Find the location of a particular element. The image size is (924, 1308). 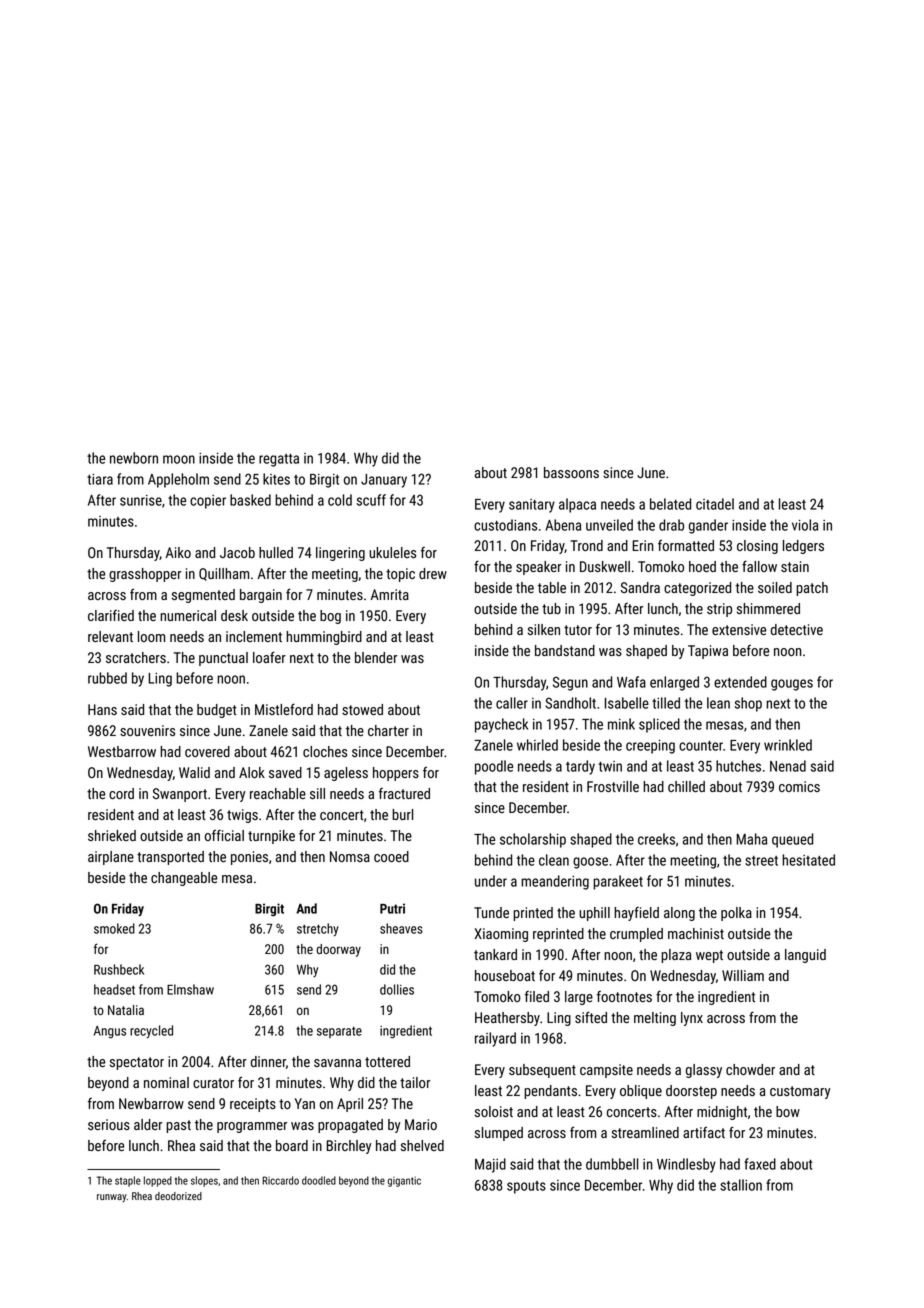

hoppers is located at coordinates (396, 774).
